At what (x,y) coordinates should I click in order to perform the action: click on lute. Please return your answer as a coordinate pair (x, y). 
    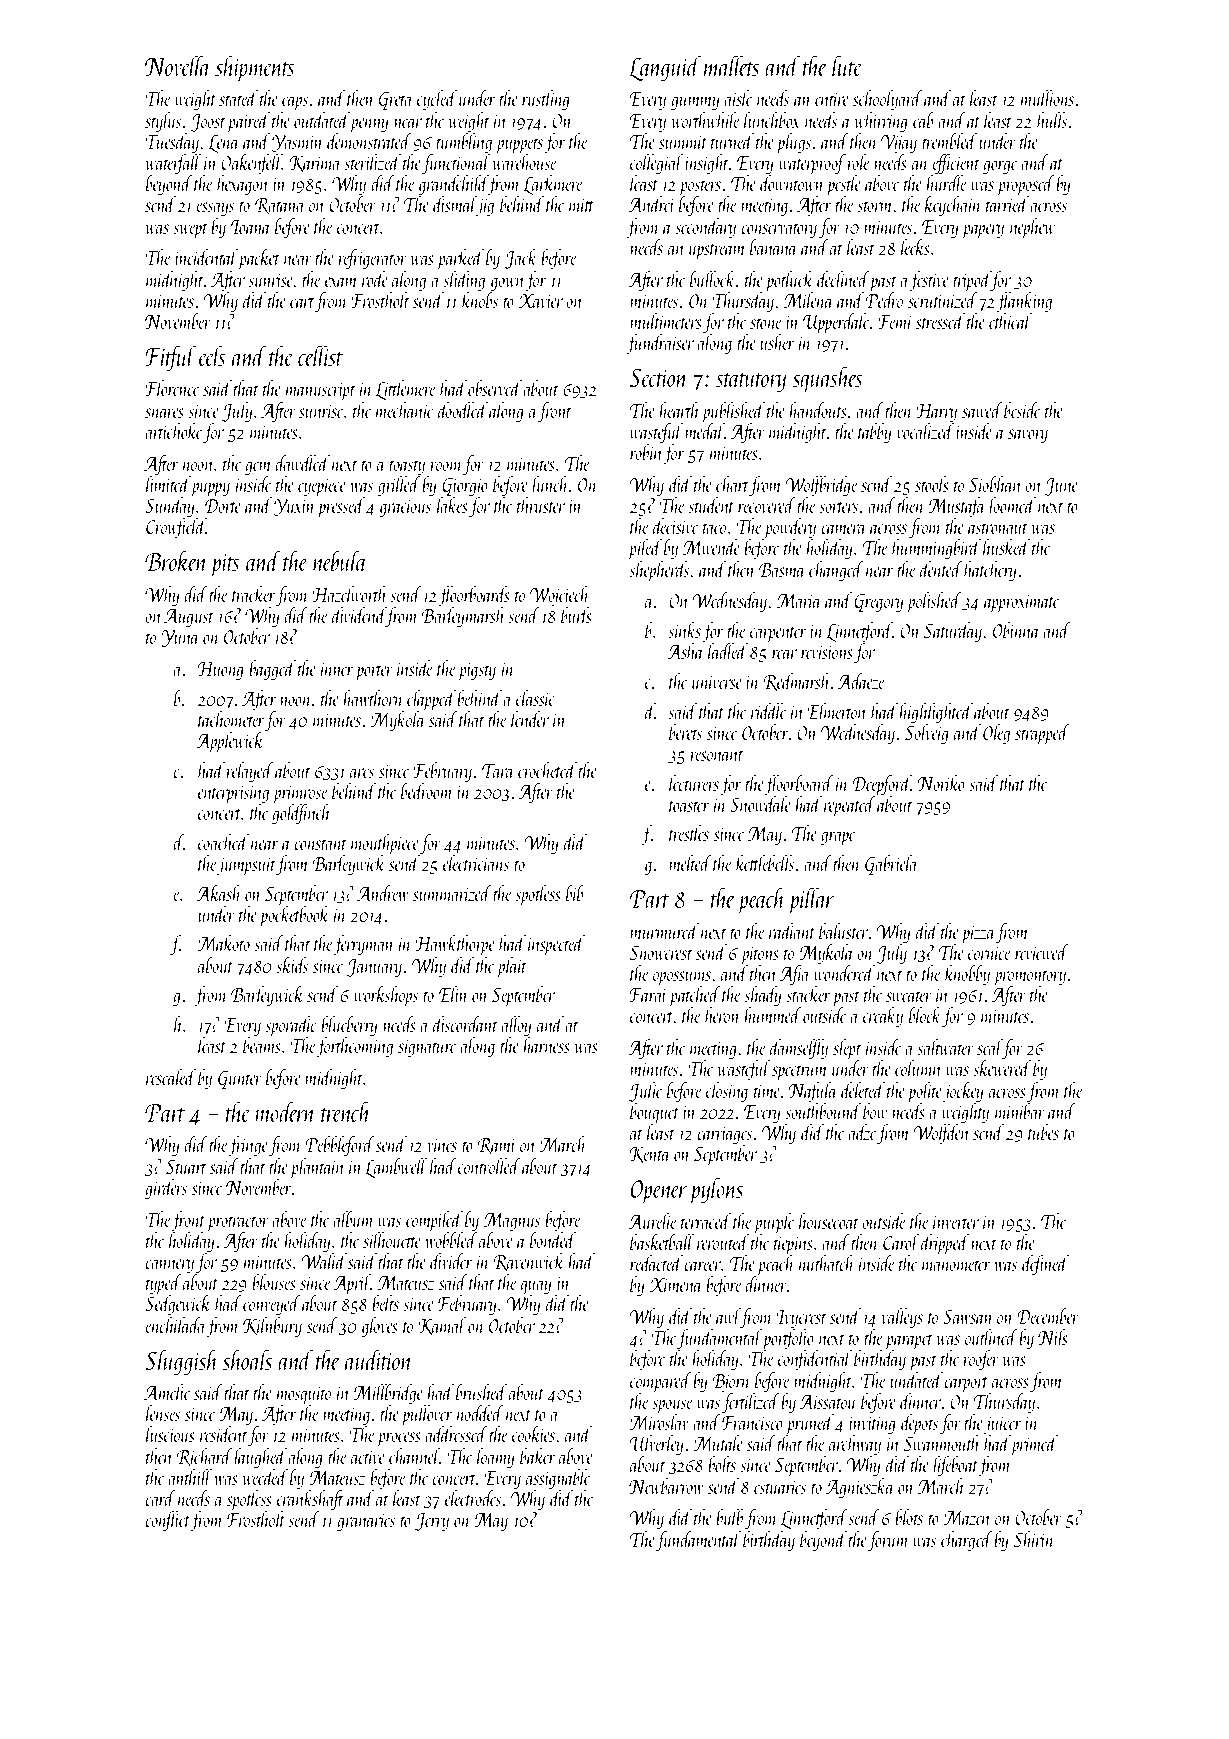
    Looking at the image, I should click on (847, 65).
